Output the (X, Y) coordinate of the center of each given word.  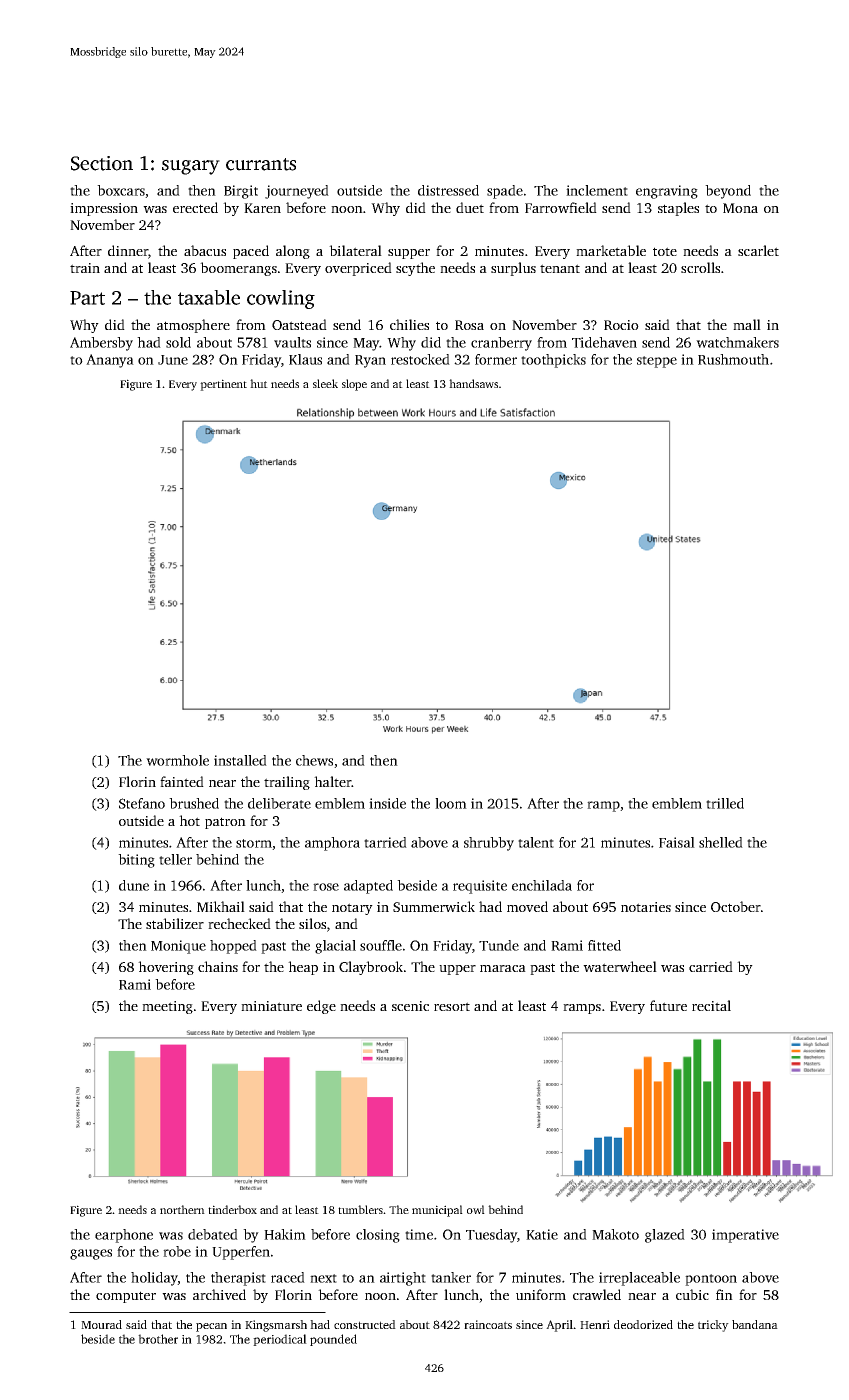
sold (178, 342)
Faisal (677, 842)
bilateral (355, 250)
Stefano (142, 803)
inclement (597, 190)
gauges (91, 1254)
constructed (365, 1324)
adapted (368, 887)
